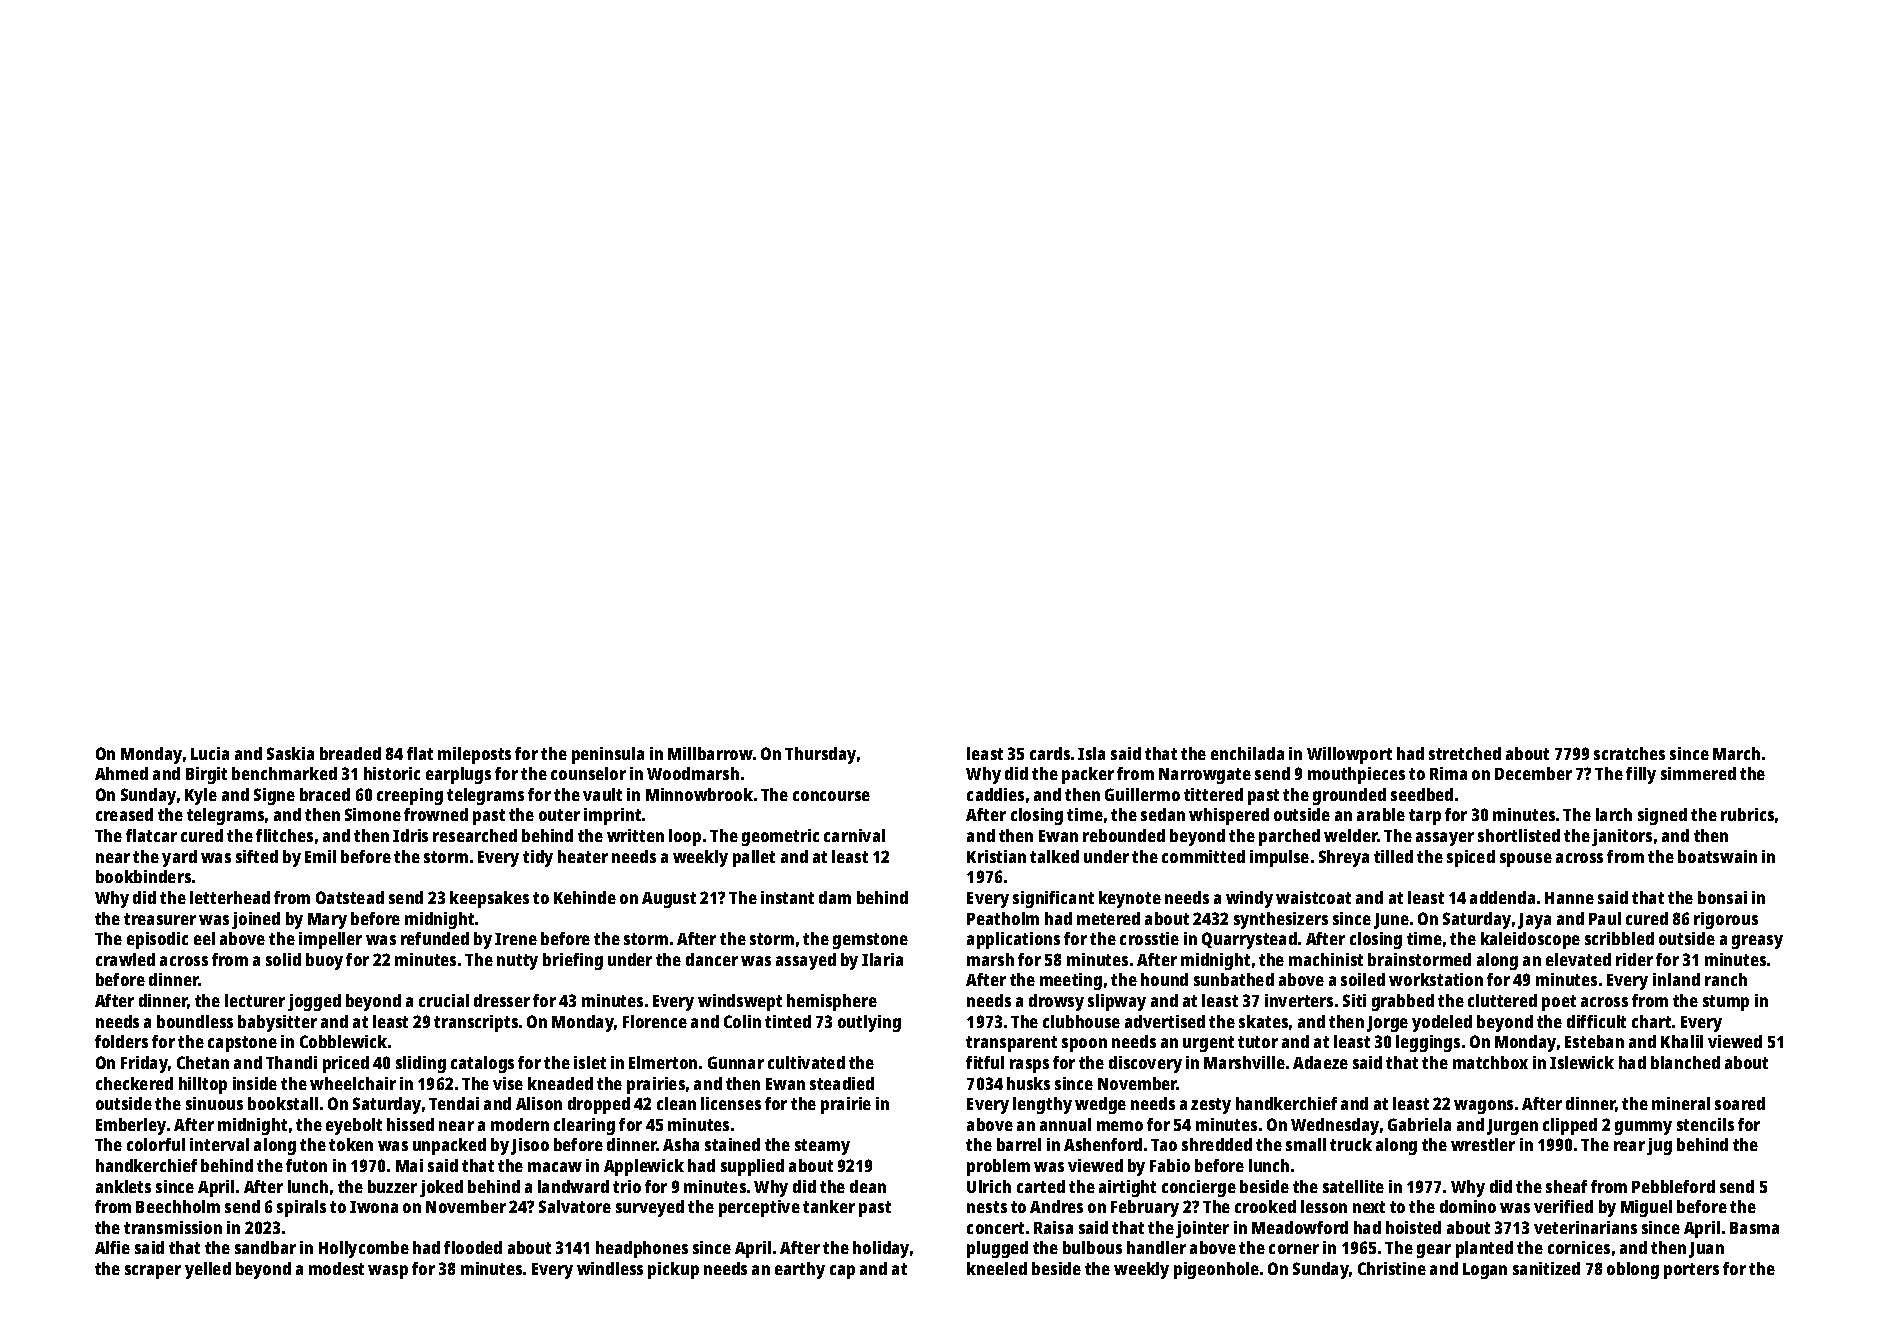  What do you see at coordinates (1050, 753) in the screenshot?
I see `cards` at bounding box center [1050, 753].
